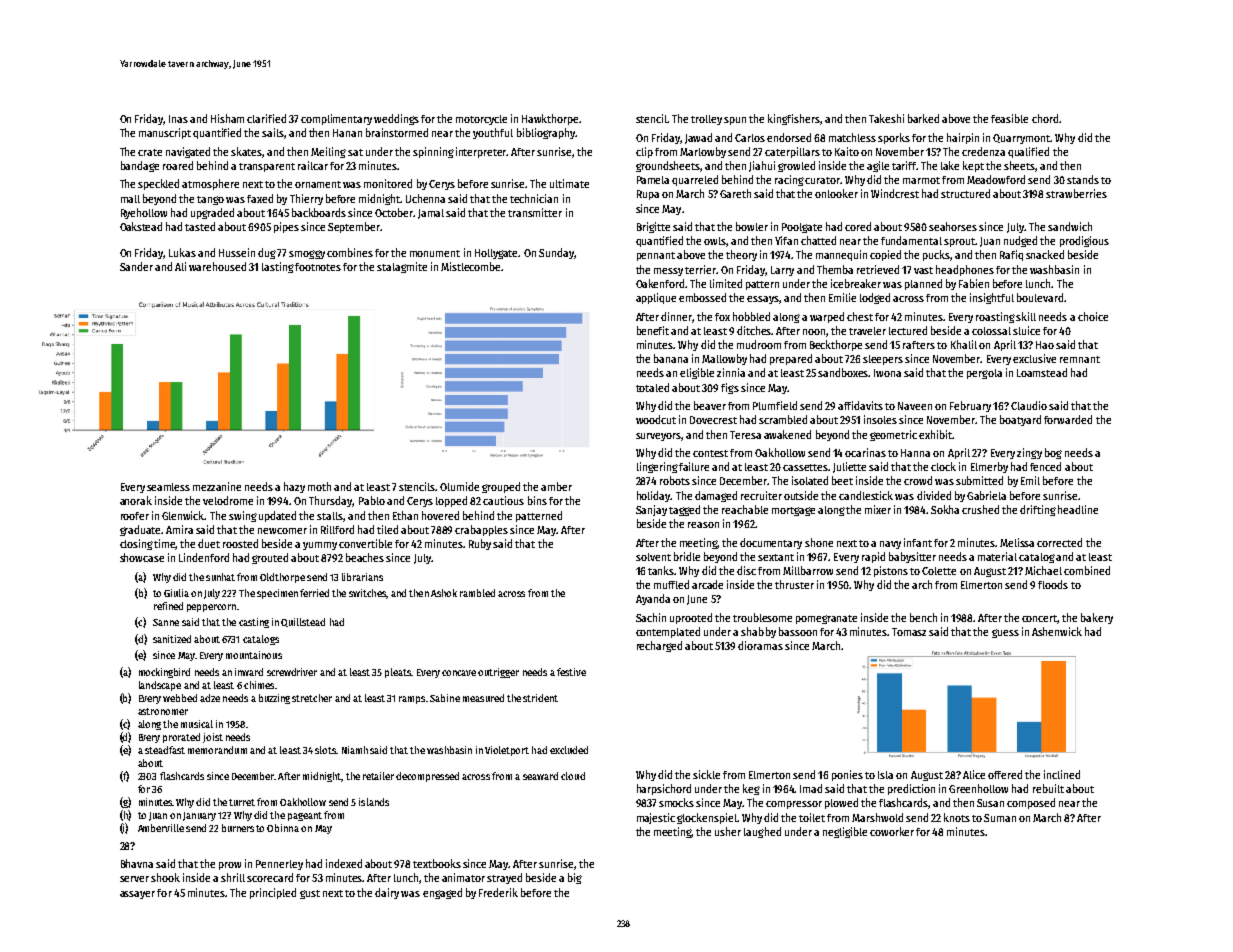 This screenshot has width=1233, height=952. What do you see at coordinates (915, 406) in the screenshot?
I see `Naveen` at bounding box center [915, 406].
